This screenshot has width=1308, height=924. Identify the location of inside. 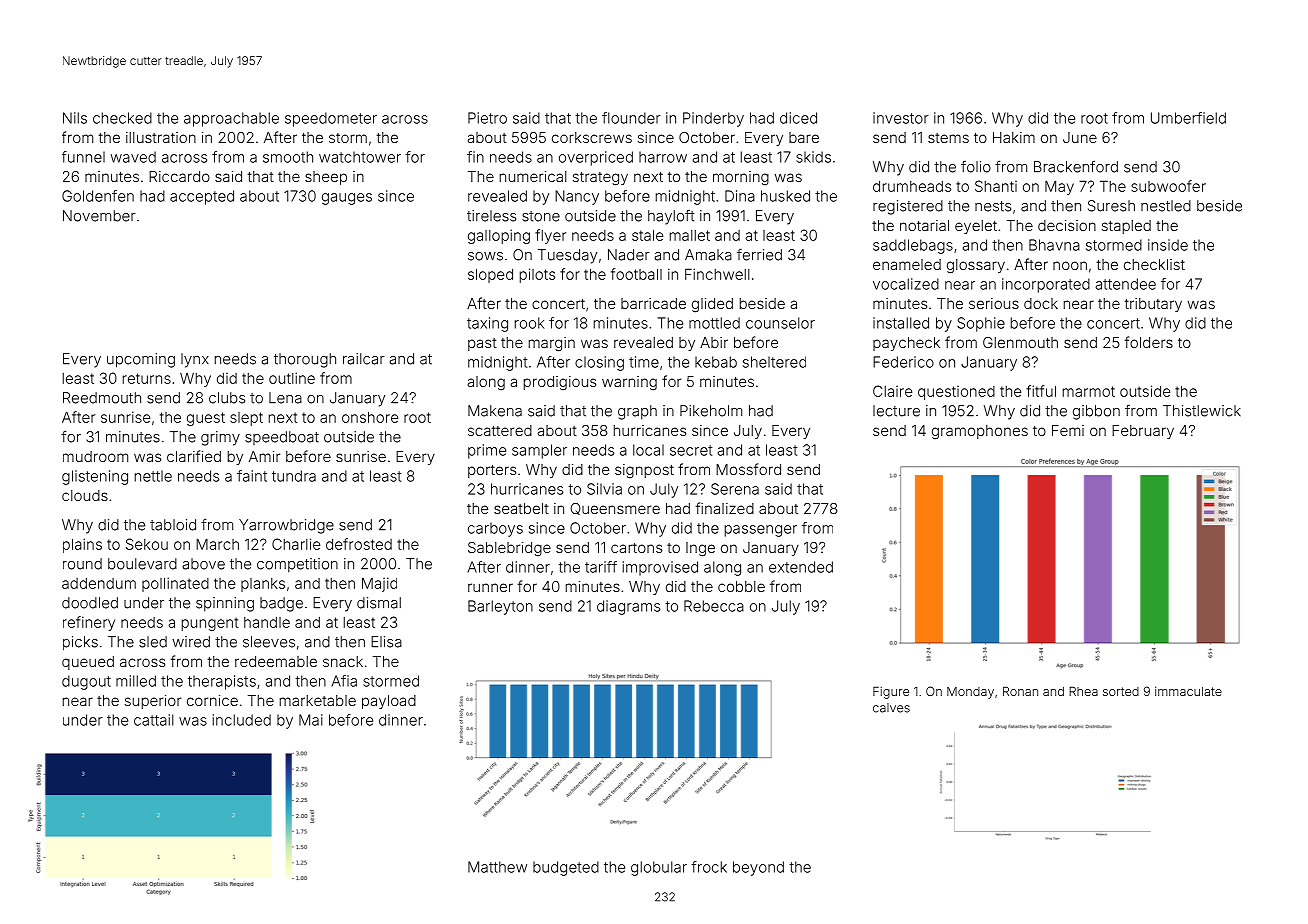
(1168, 245).
